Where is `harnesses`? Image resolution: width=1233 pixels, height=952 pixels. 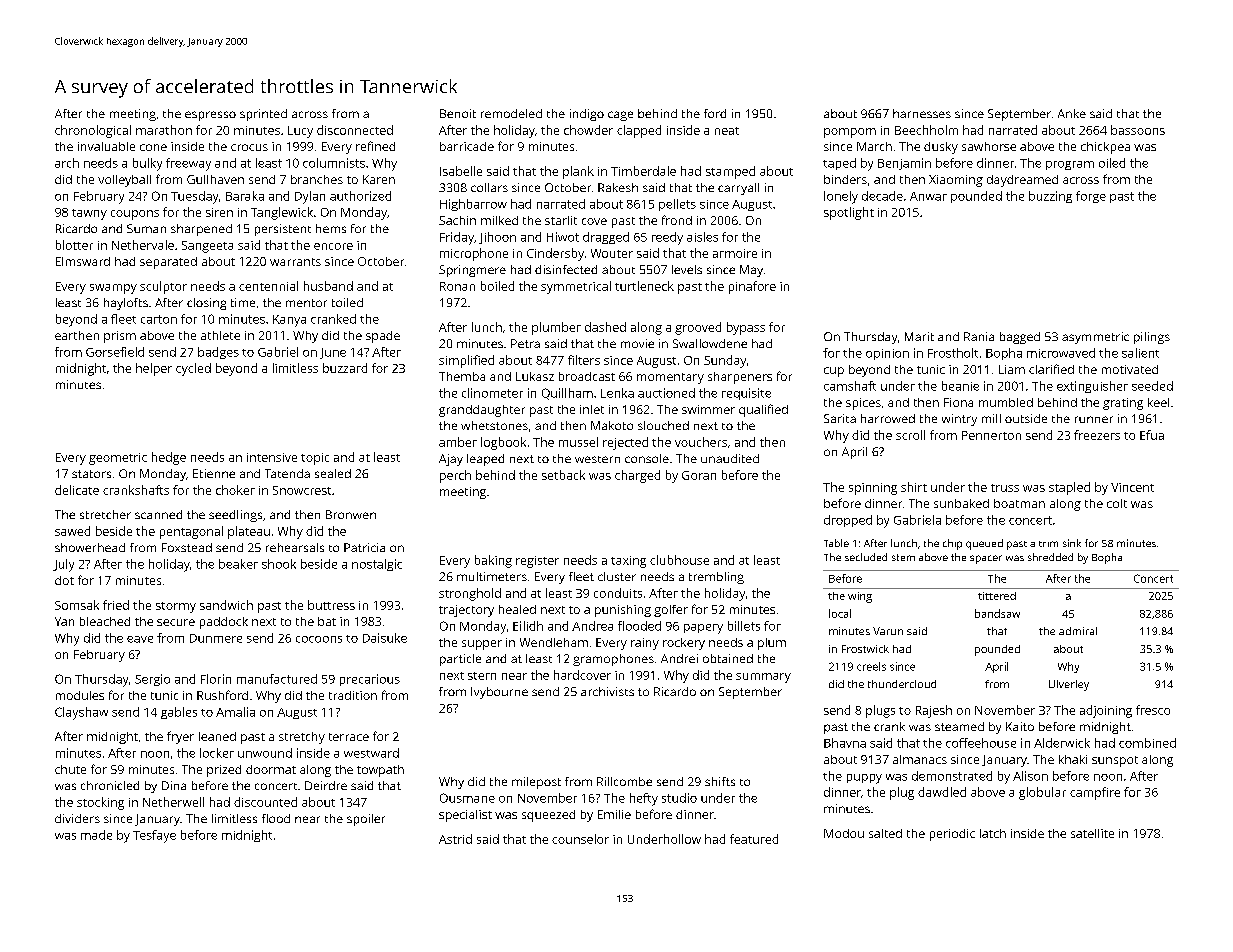
harnesses is located at coordinates (922, 113).
